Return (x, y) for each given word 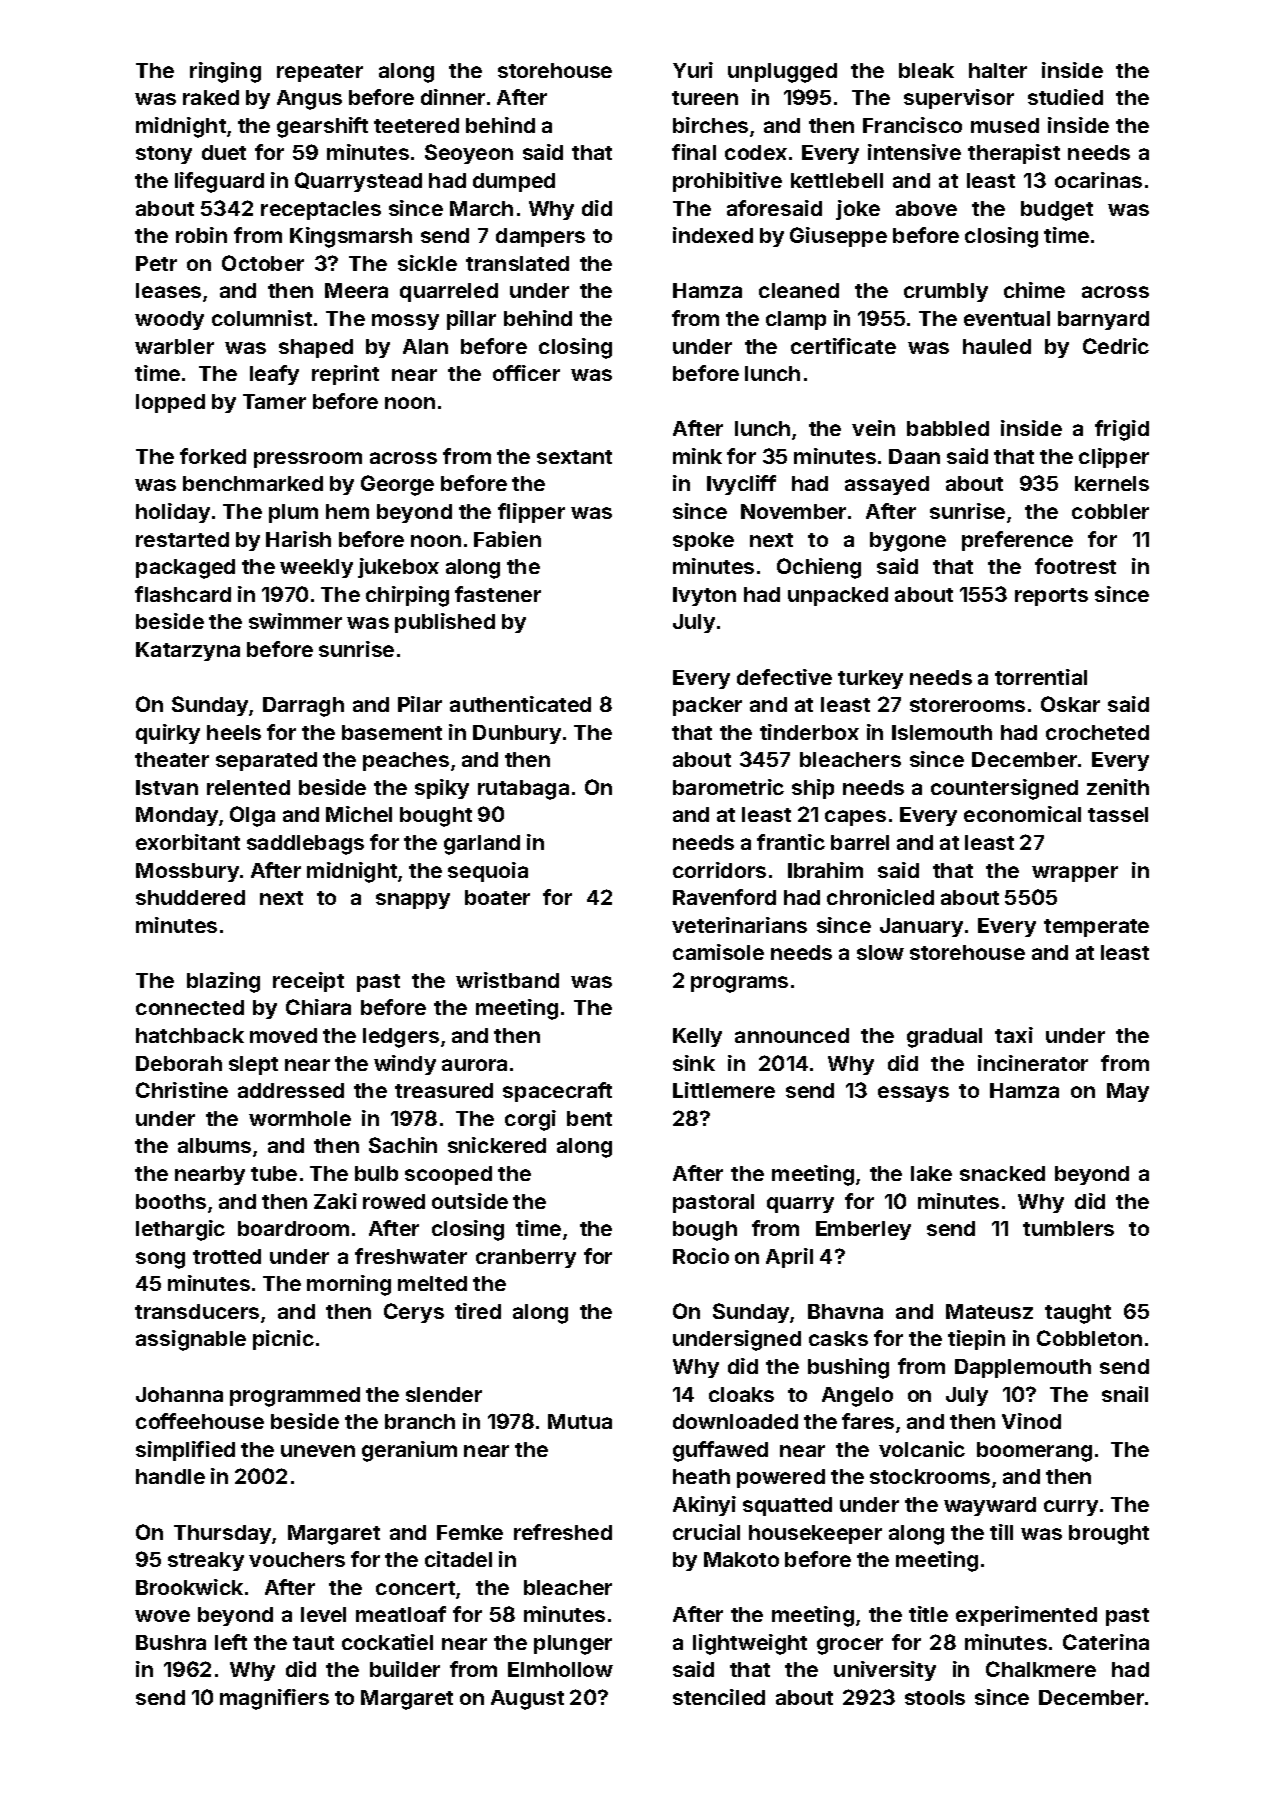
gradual (944, 1038)
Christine (182, 1090)
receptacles (321, 210)
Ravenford (724, 897)
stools (935, 1697)
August (527, 1700)
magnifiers (274, 1699)
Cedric (1116, 346)
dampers (540, 237)
